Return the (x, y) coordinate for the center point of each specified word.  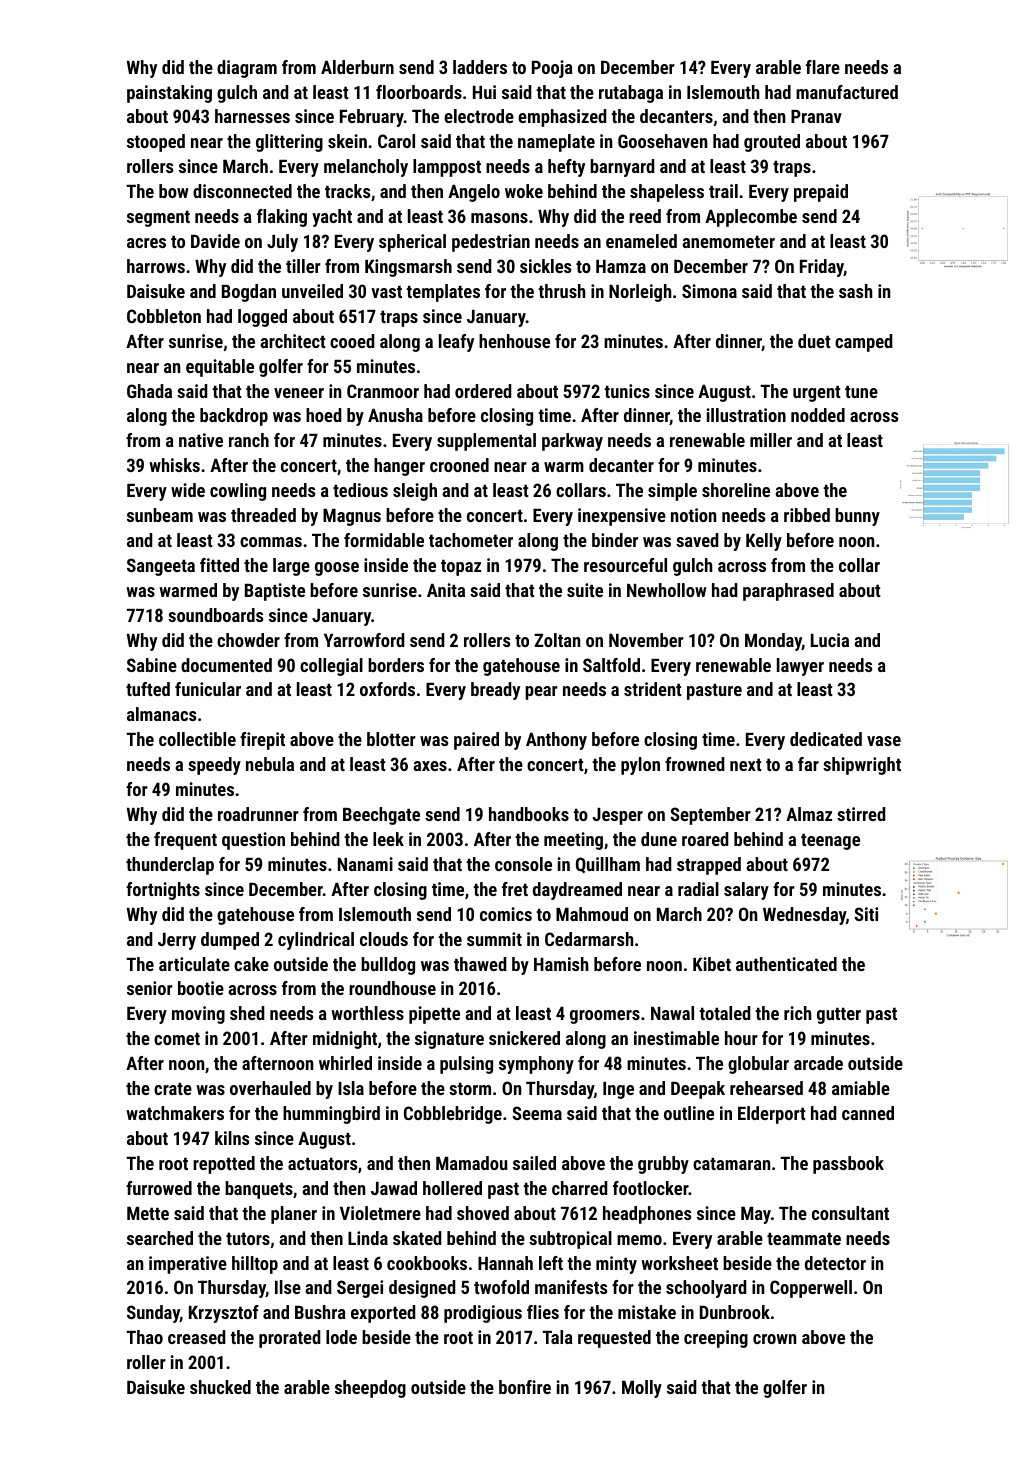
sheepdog (370, 1389)
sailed (534, 1163)
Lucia (830, 640)
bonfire (525, 1387)
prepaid (821, 193)
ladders (480, 67)
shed (247, 1013)
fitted (219, 565)
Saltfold (611, 665)
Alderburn (357, 67)
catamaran (731, 1163)
